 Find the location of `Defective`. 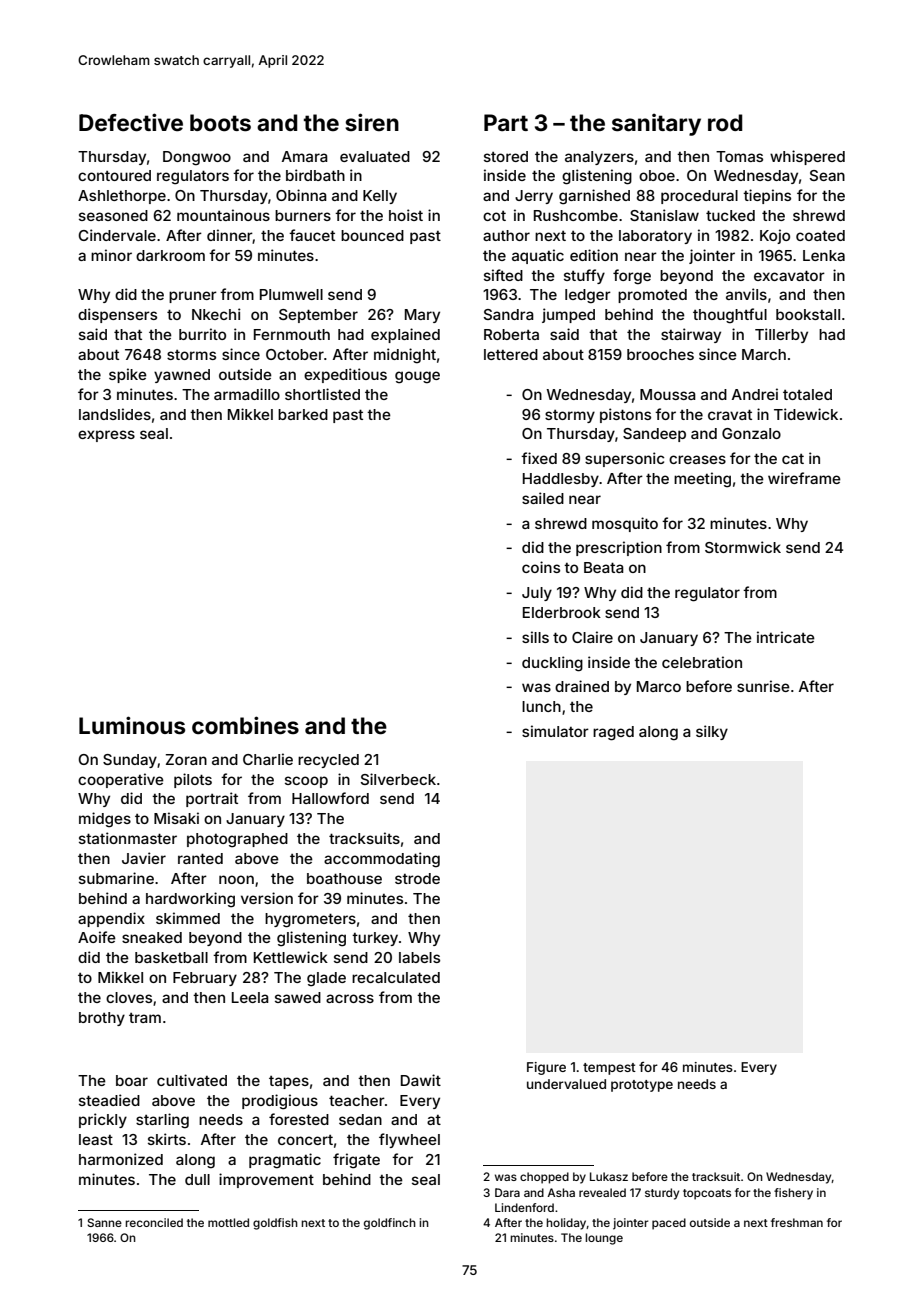

Defective is located at coordinates (131, 122).
